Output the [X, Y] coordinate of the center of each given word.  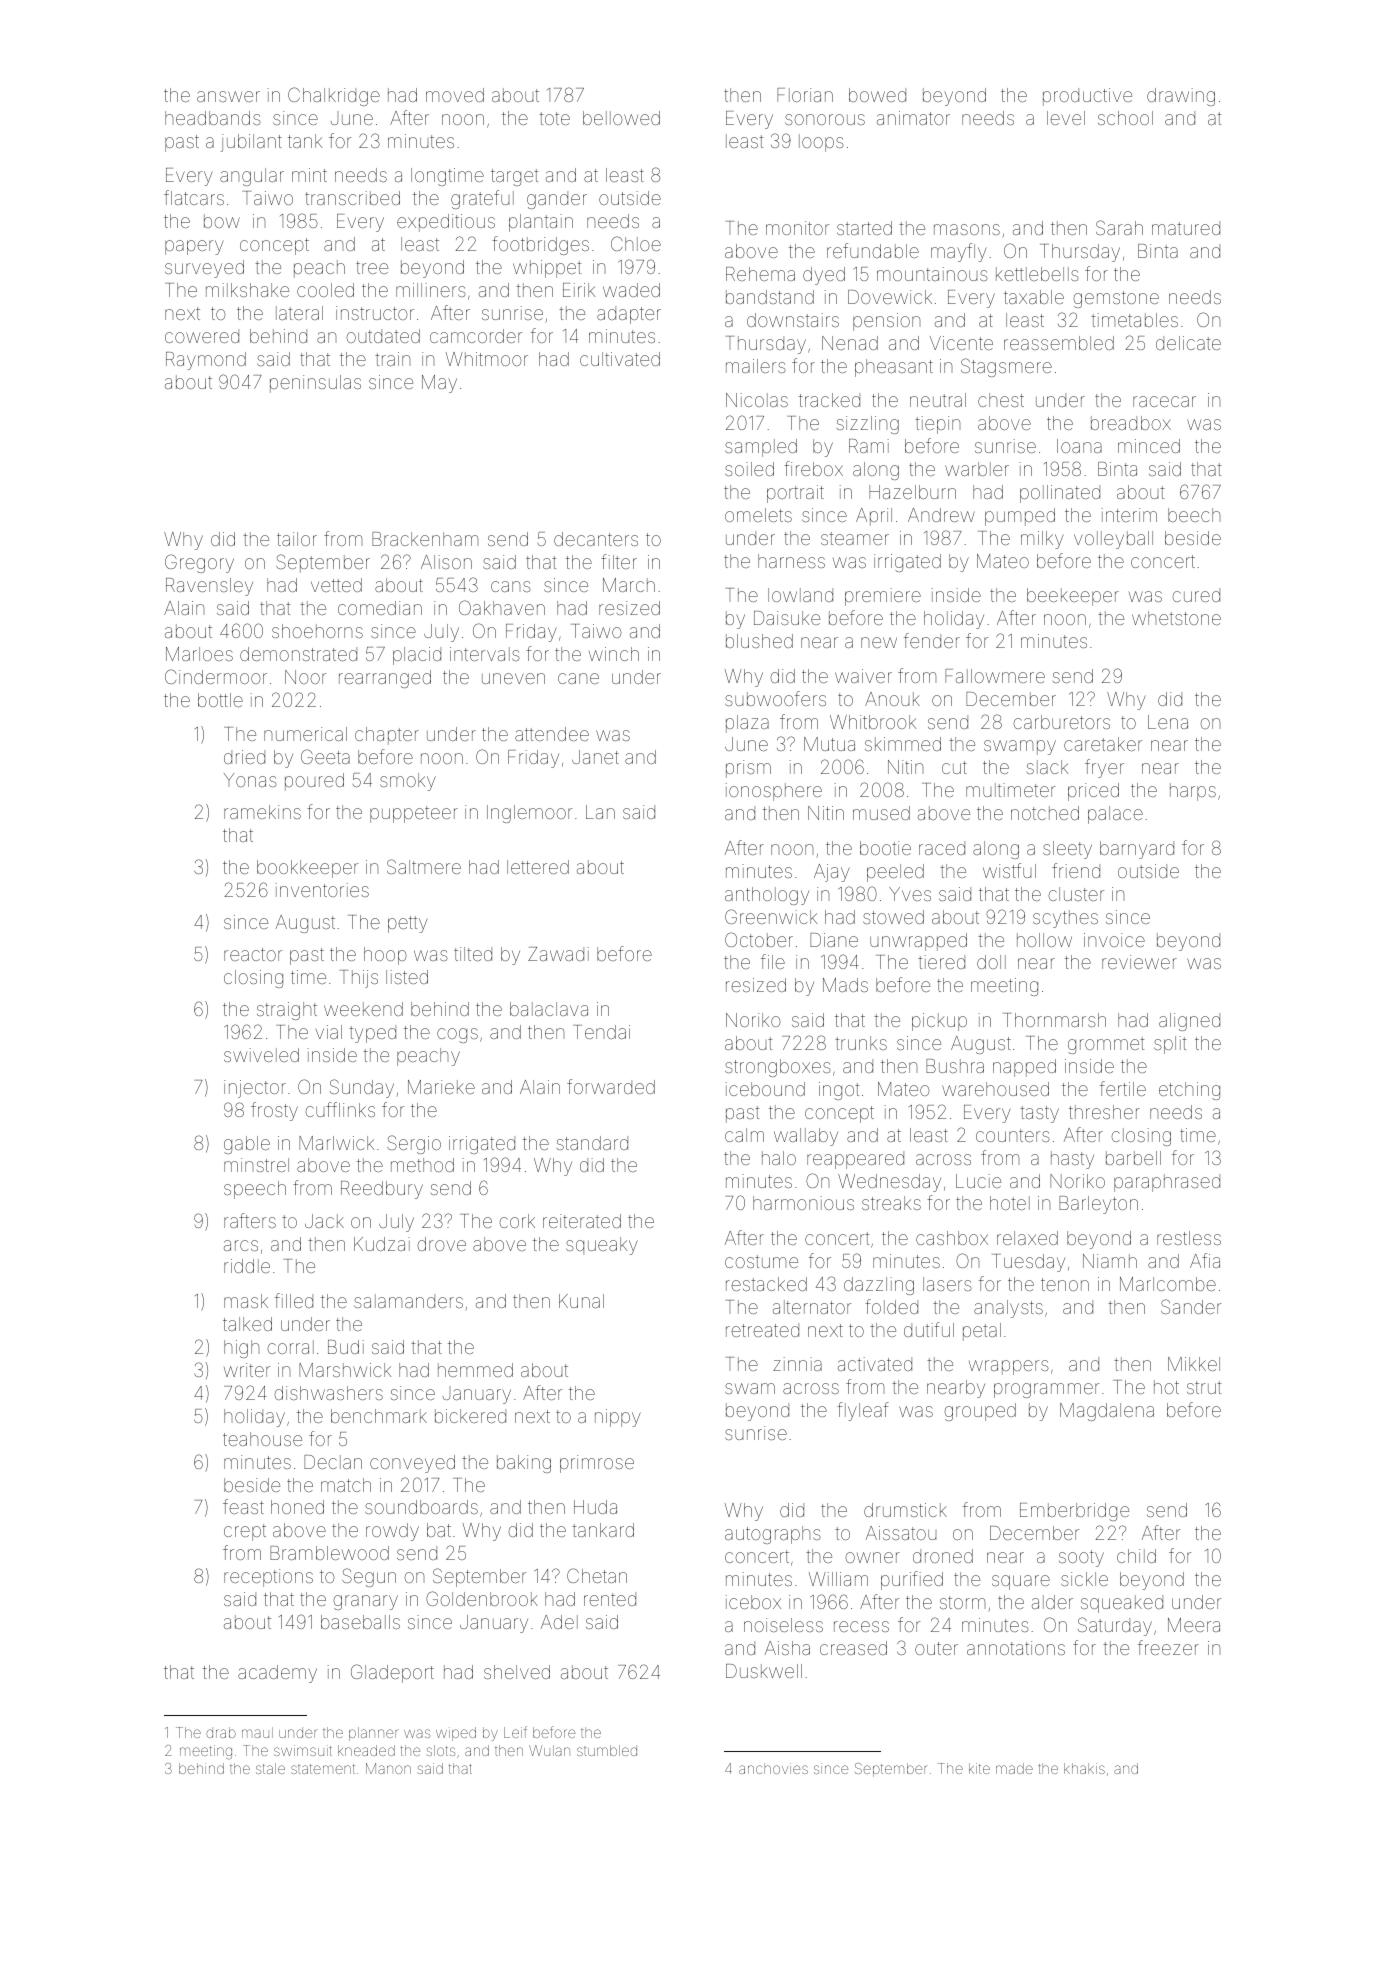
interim [1129, 515]
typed [372, 1034]
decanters [596, 539]
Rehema [760, 274]
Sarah [1119, 227]
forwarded [611, 1086]
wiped [456, 1734]
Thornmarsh [1054, 1020]
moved [455, 95]
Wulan [549, 1750]
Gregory [199, 563]
